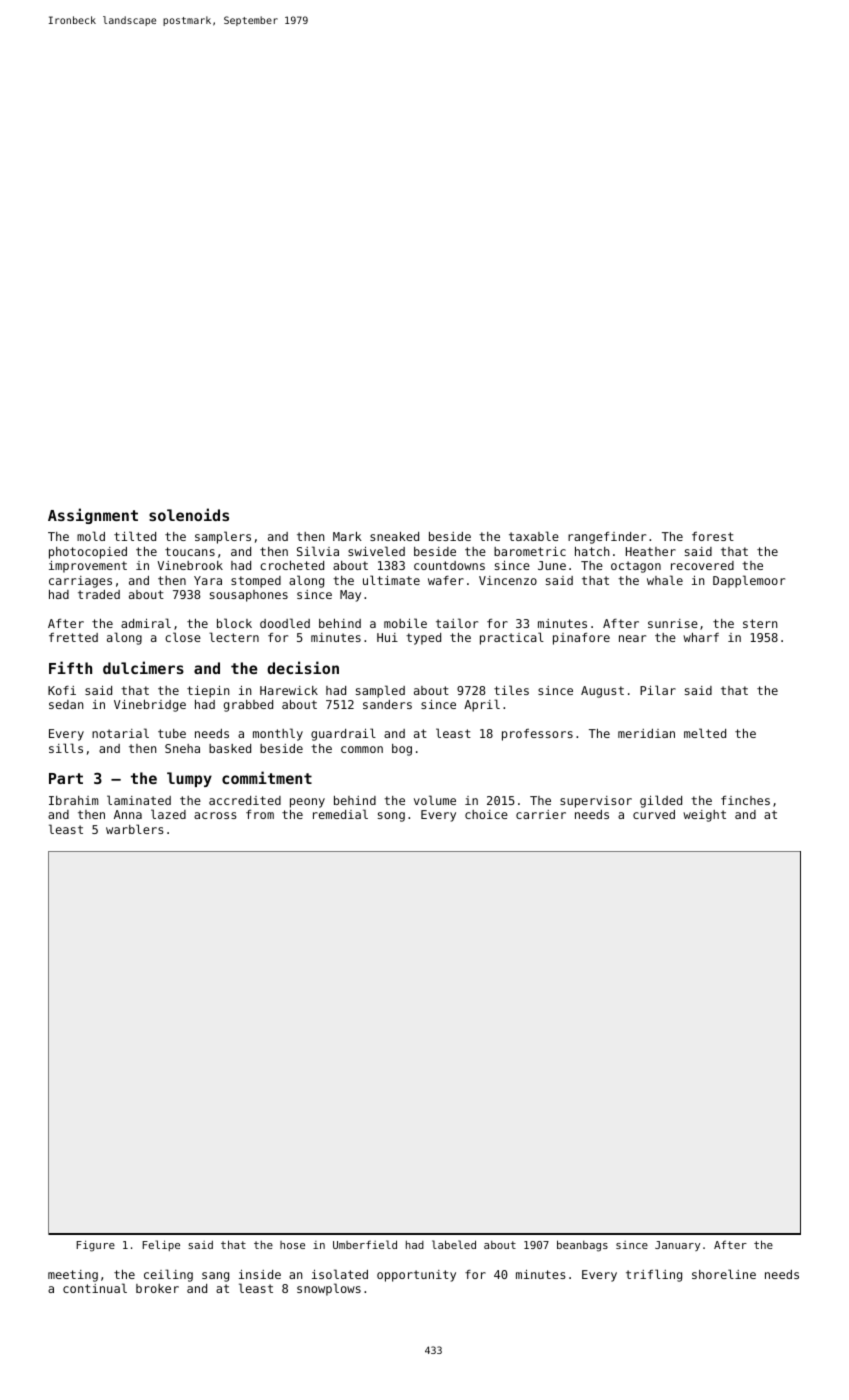 This page has width=849, height=1400. I want to click on solenoids, so click(189, 514).
